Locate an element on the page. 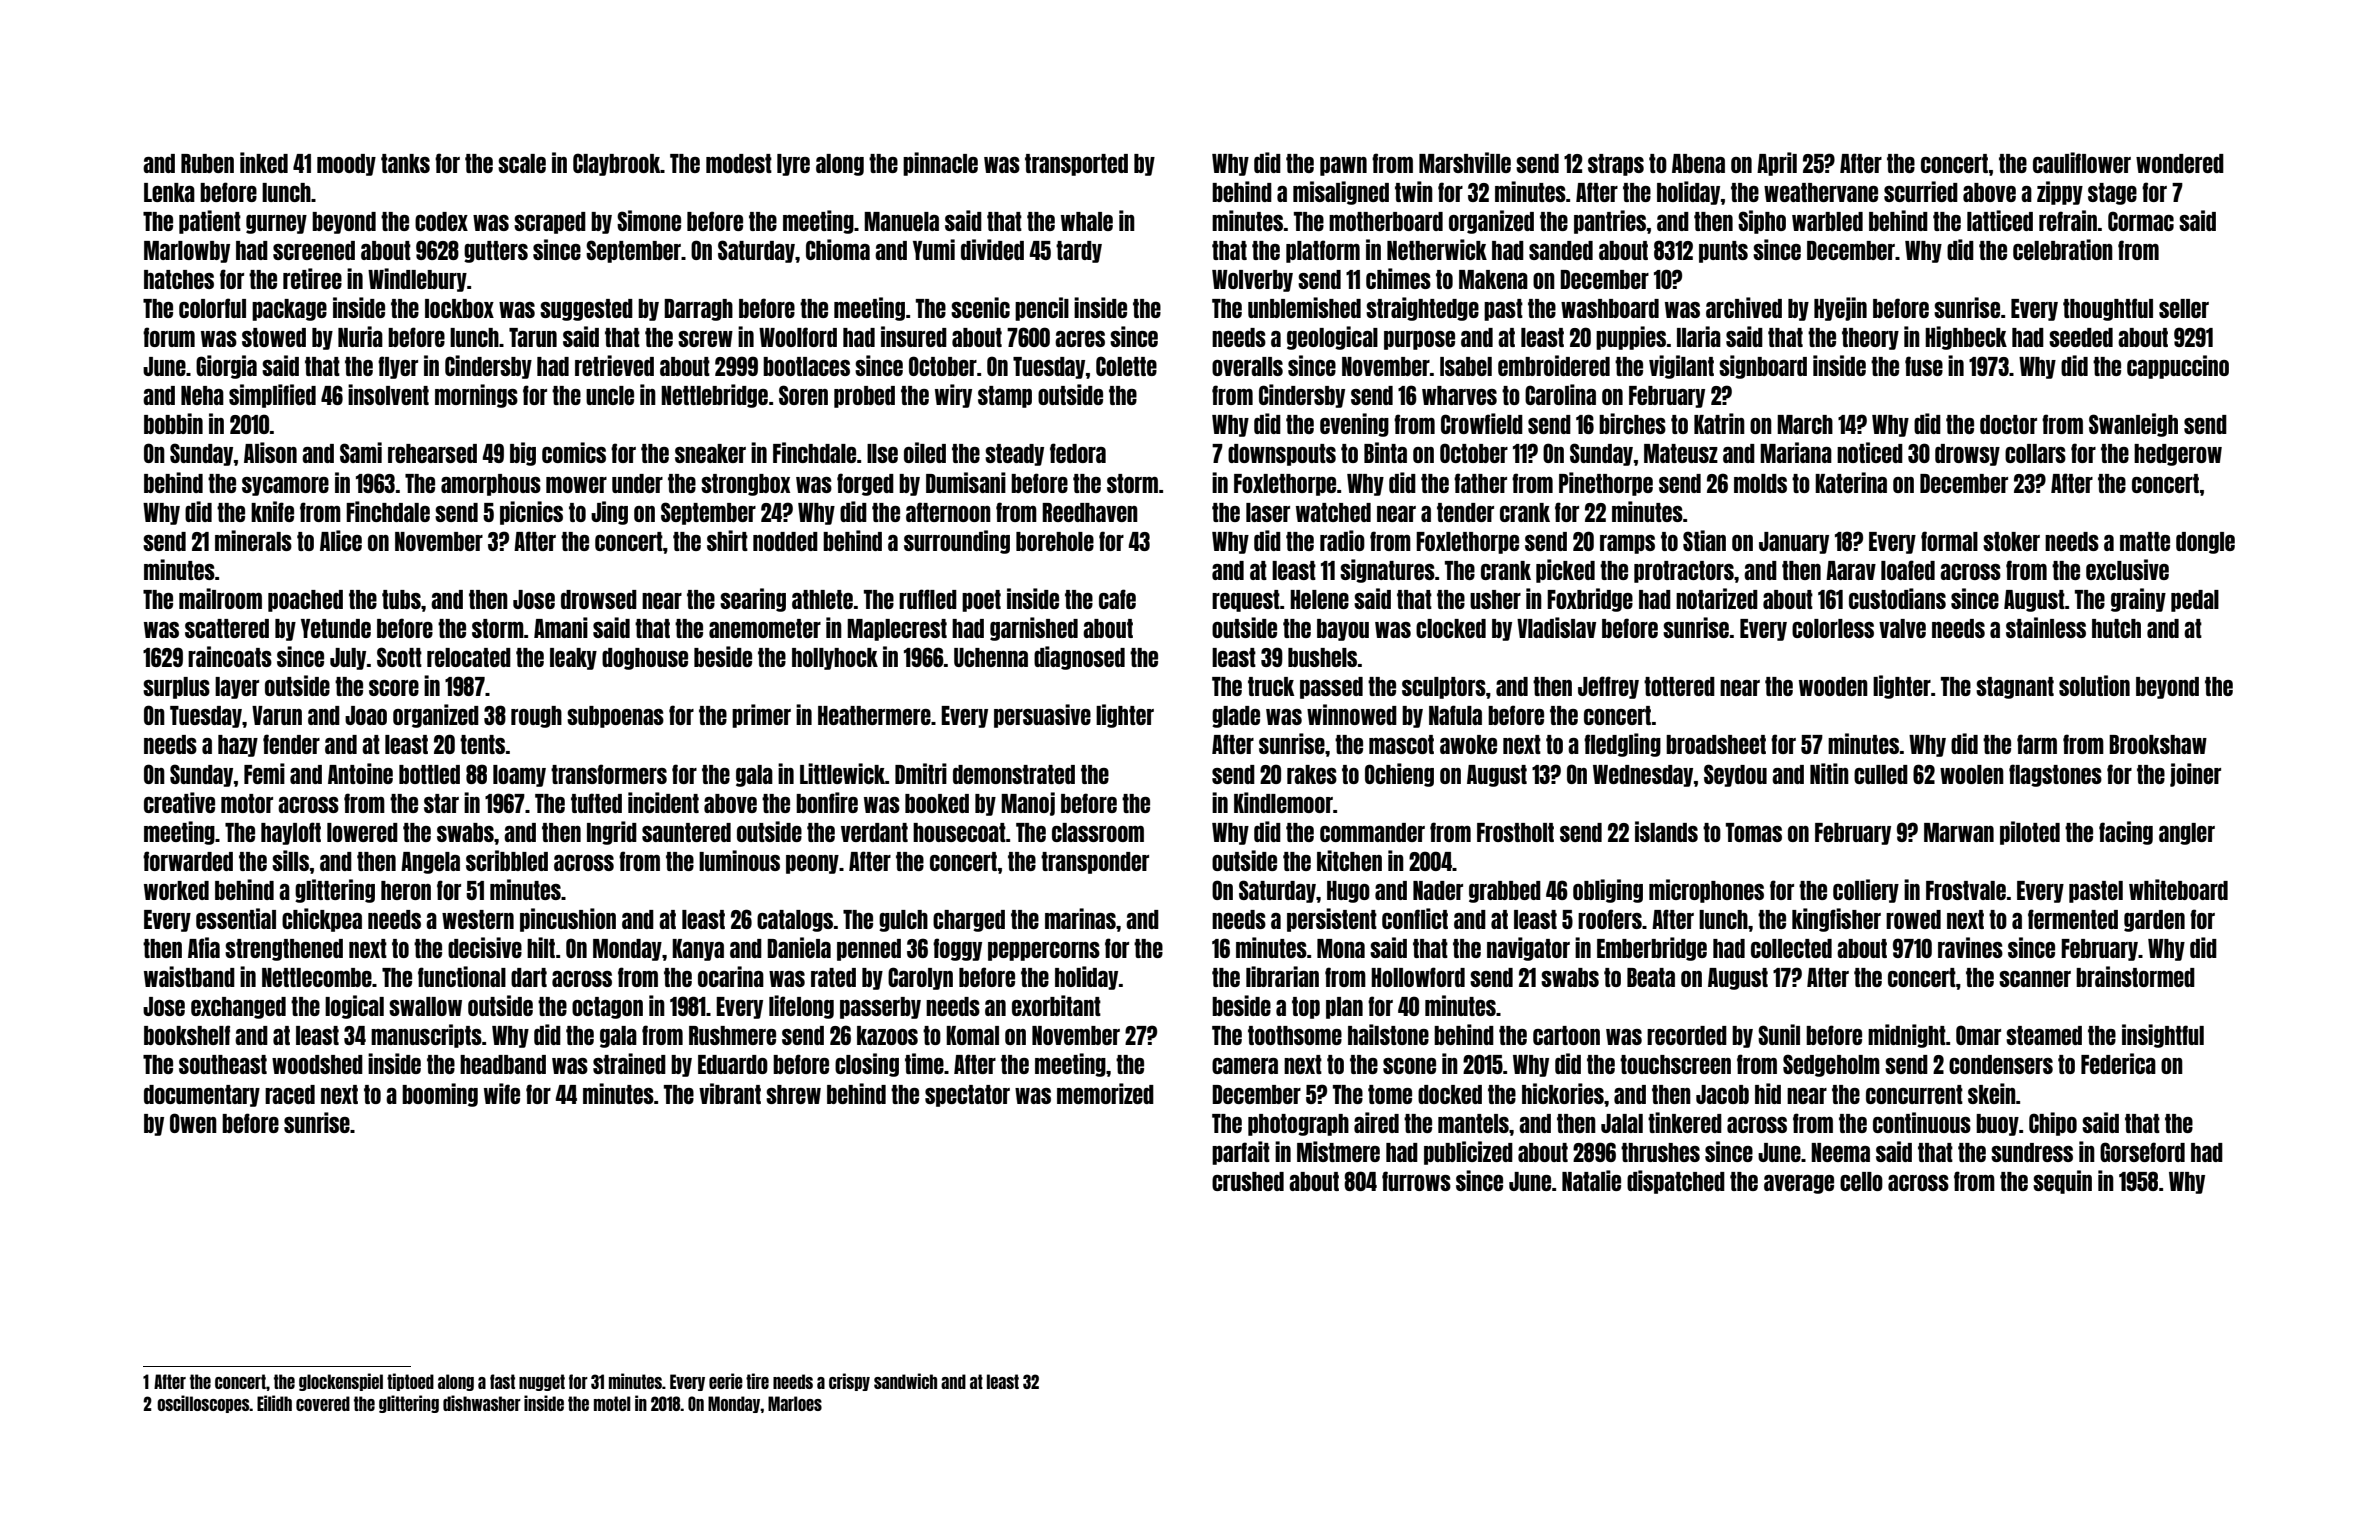  unblemished is located at coordinates (1304, 307).
